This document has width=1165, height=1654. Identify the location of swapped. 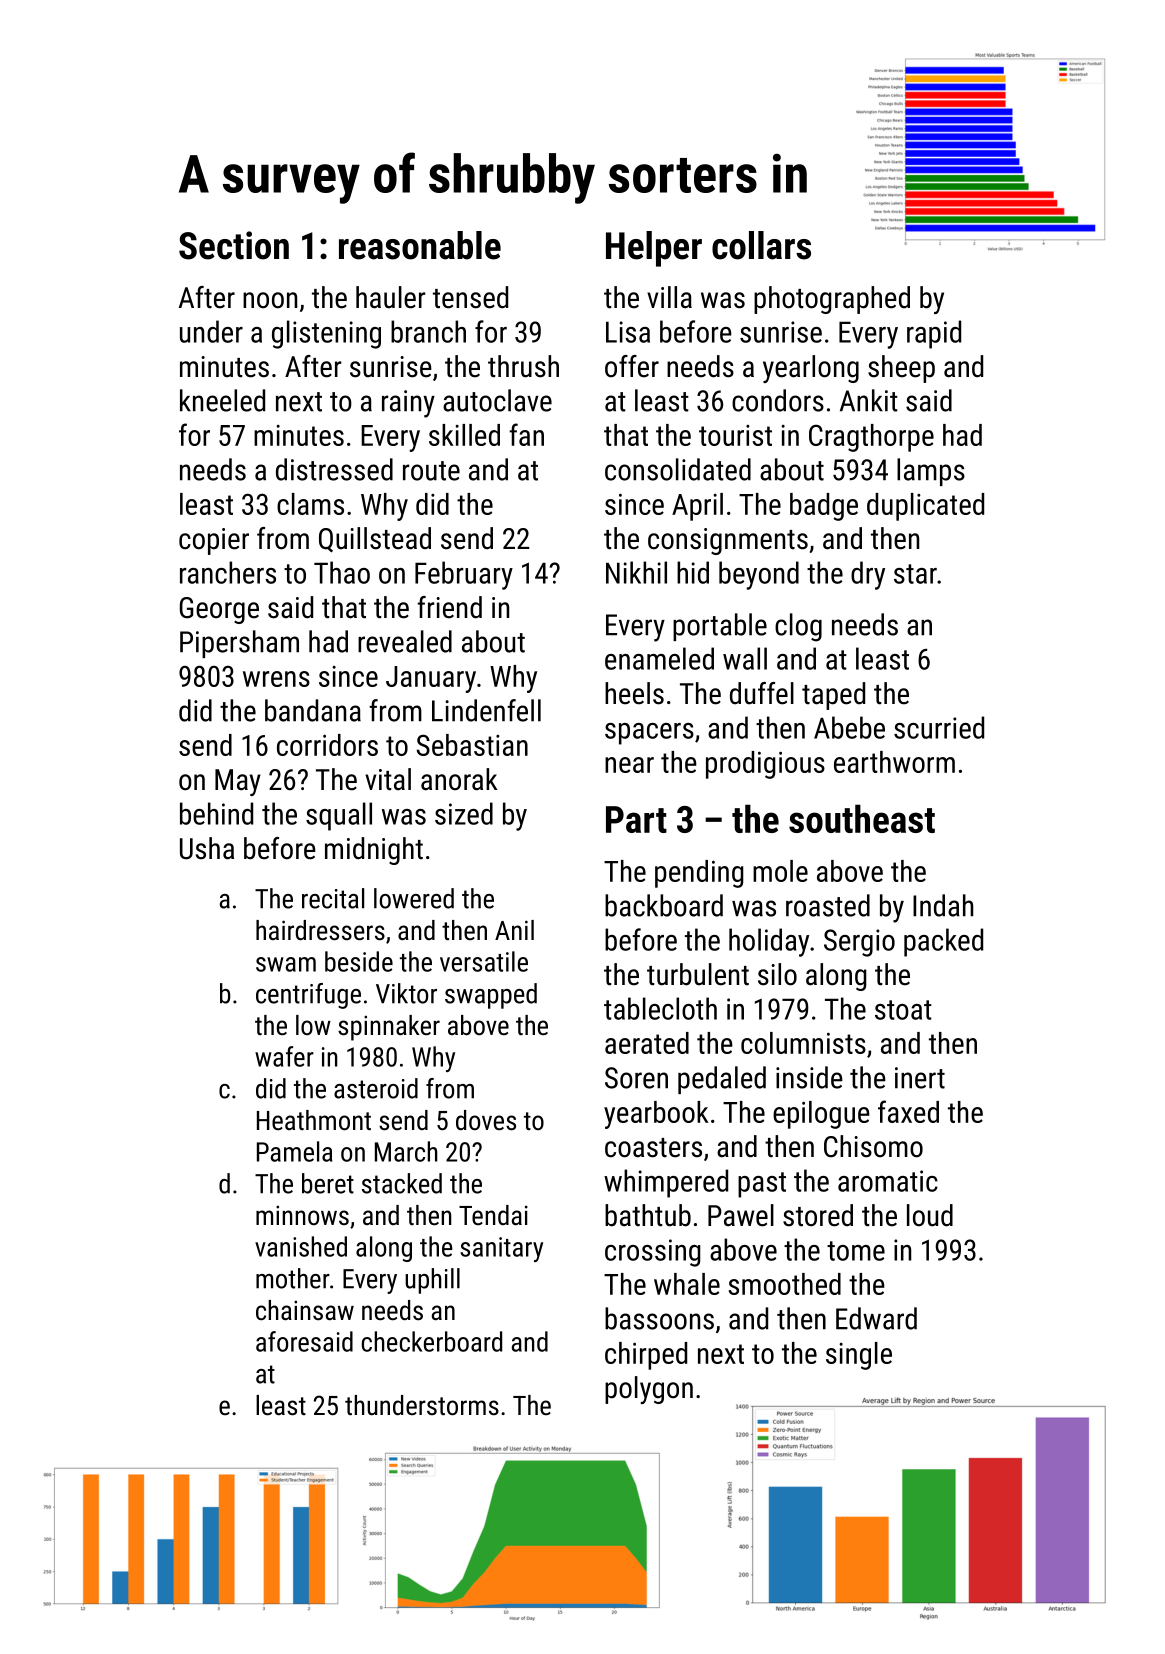
(491, 996).
